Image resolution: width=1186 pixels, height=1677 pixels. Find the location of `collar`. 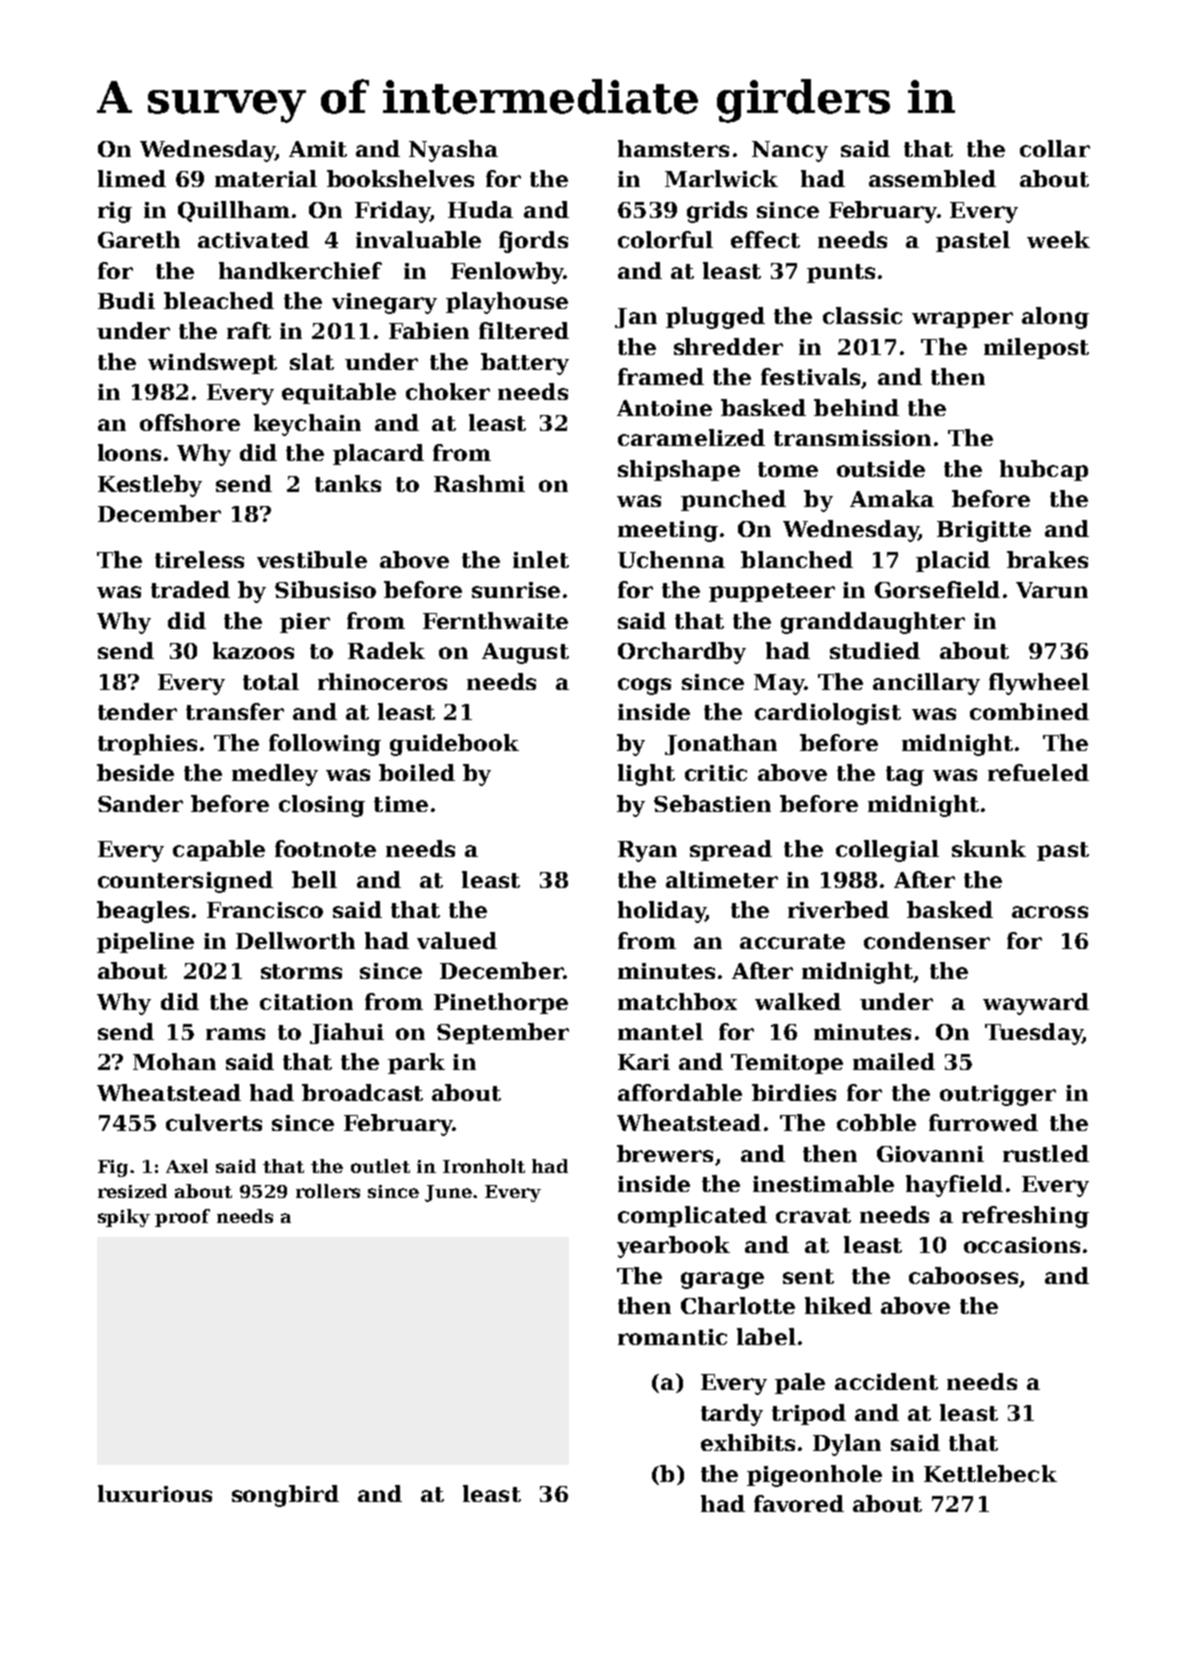

collar is located at coordinates (1055, 148).
